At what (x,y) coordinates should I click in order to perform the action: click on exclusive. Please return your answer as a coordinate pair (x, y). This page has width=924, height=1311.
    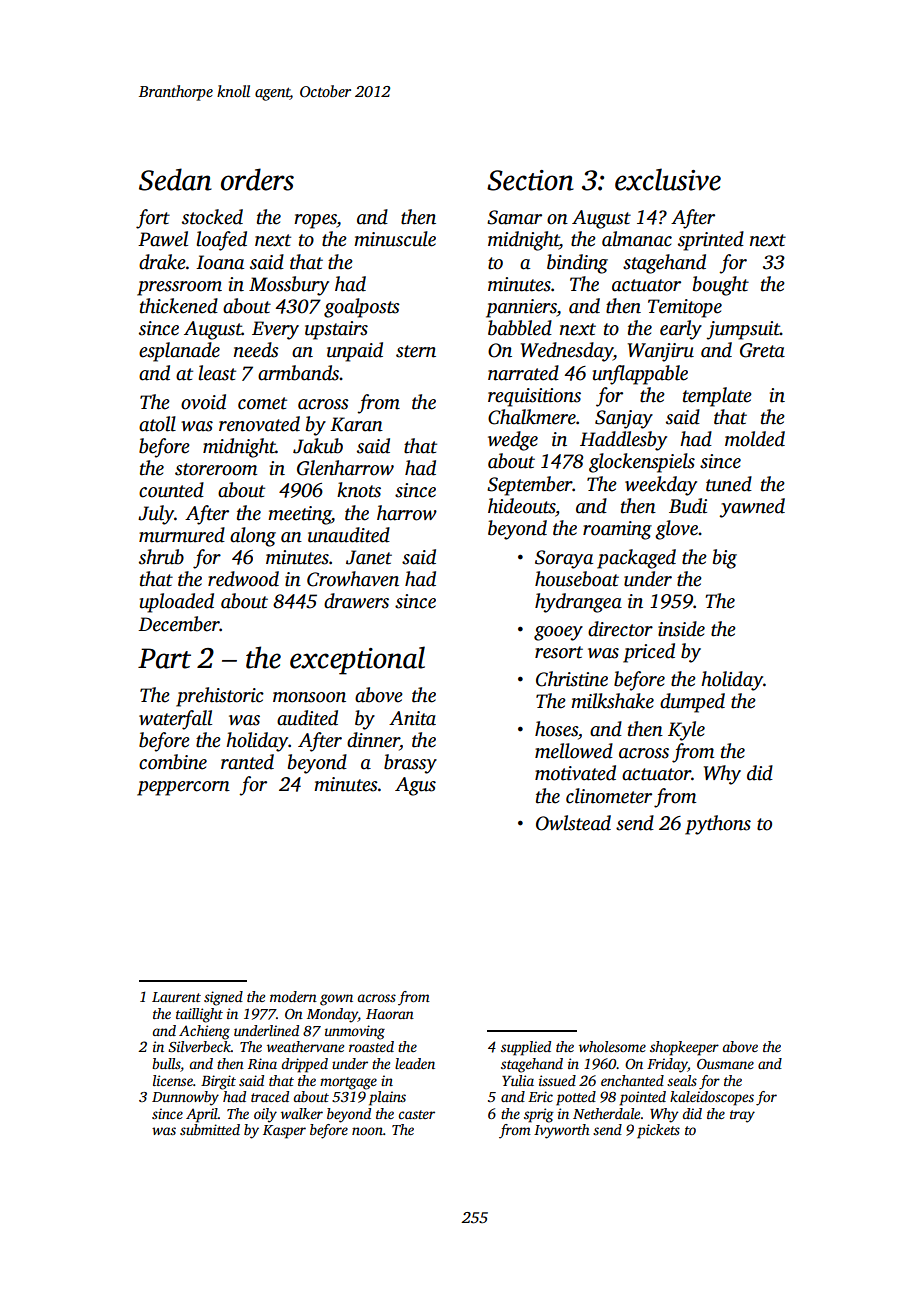
    Looking at the image, I should click on (668, 179).
